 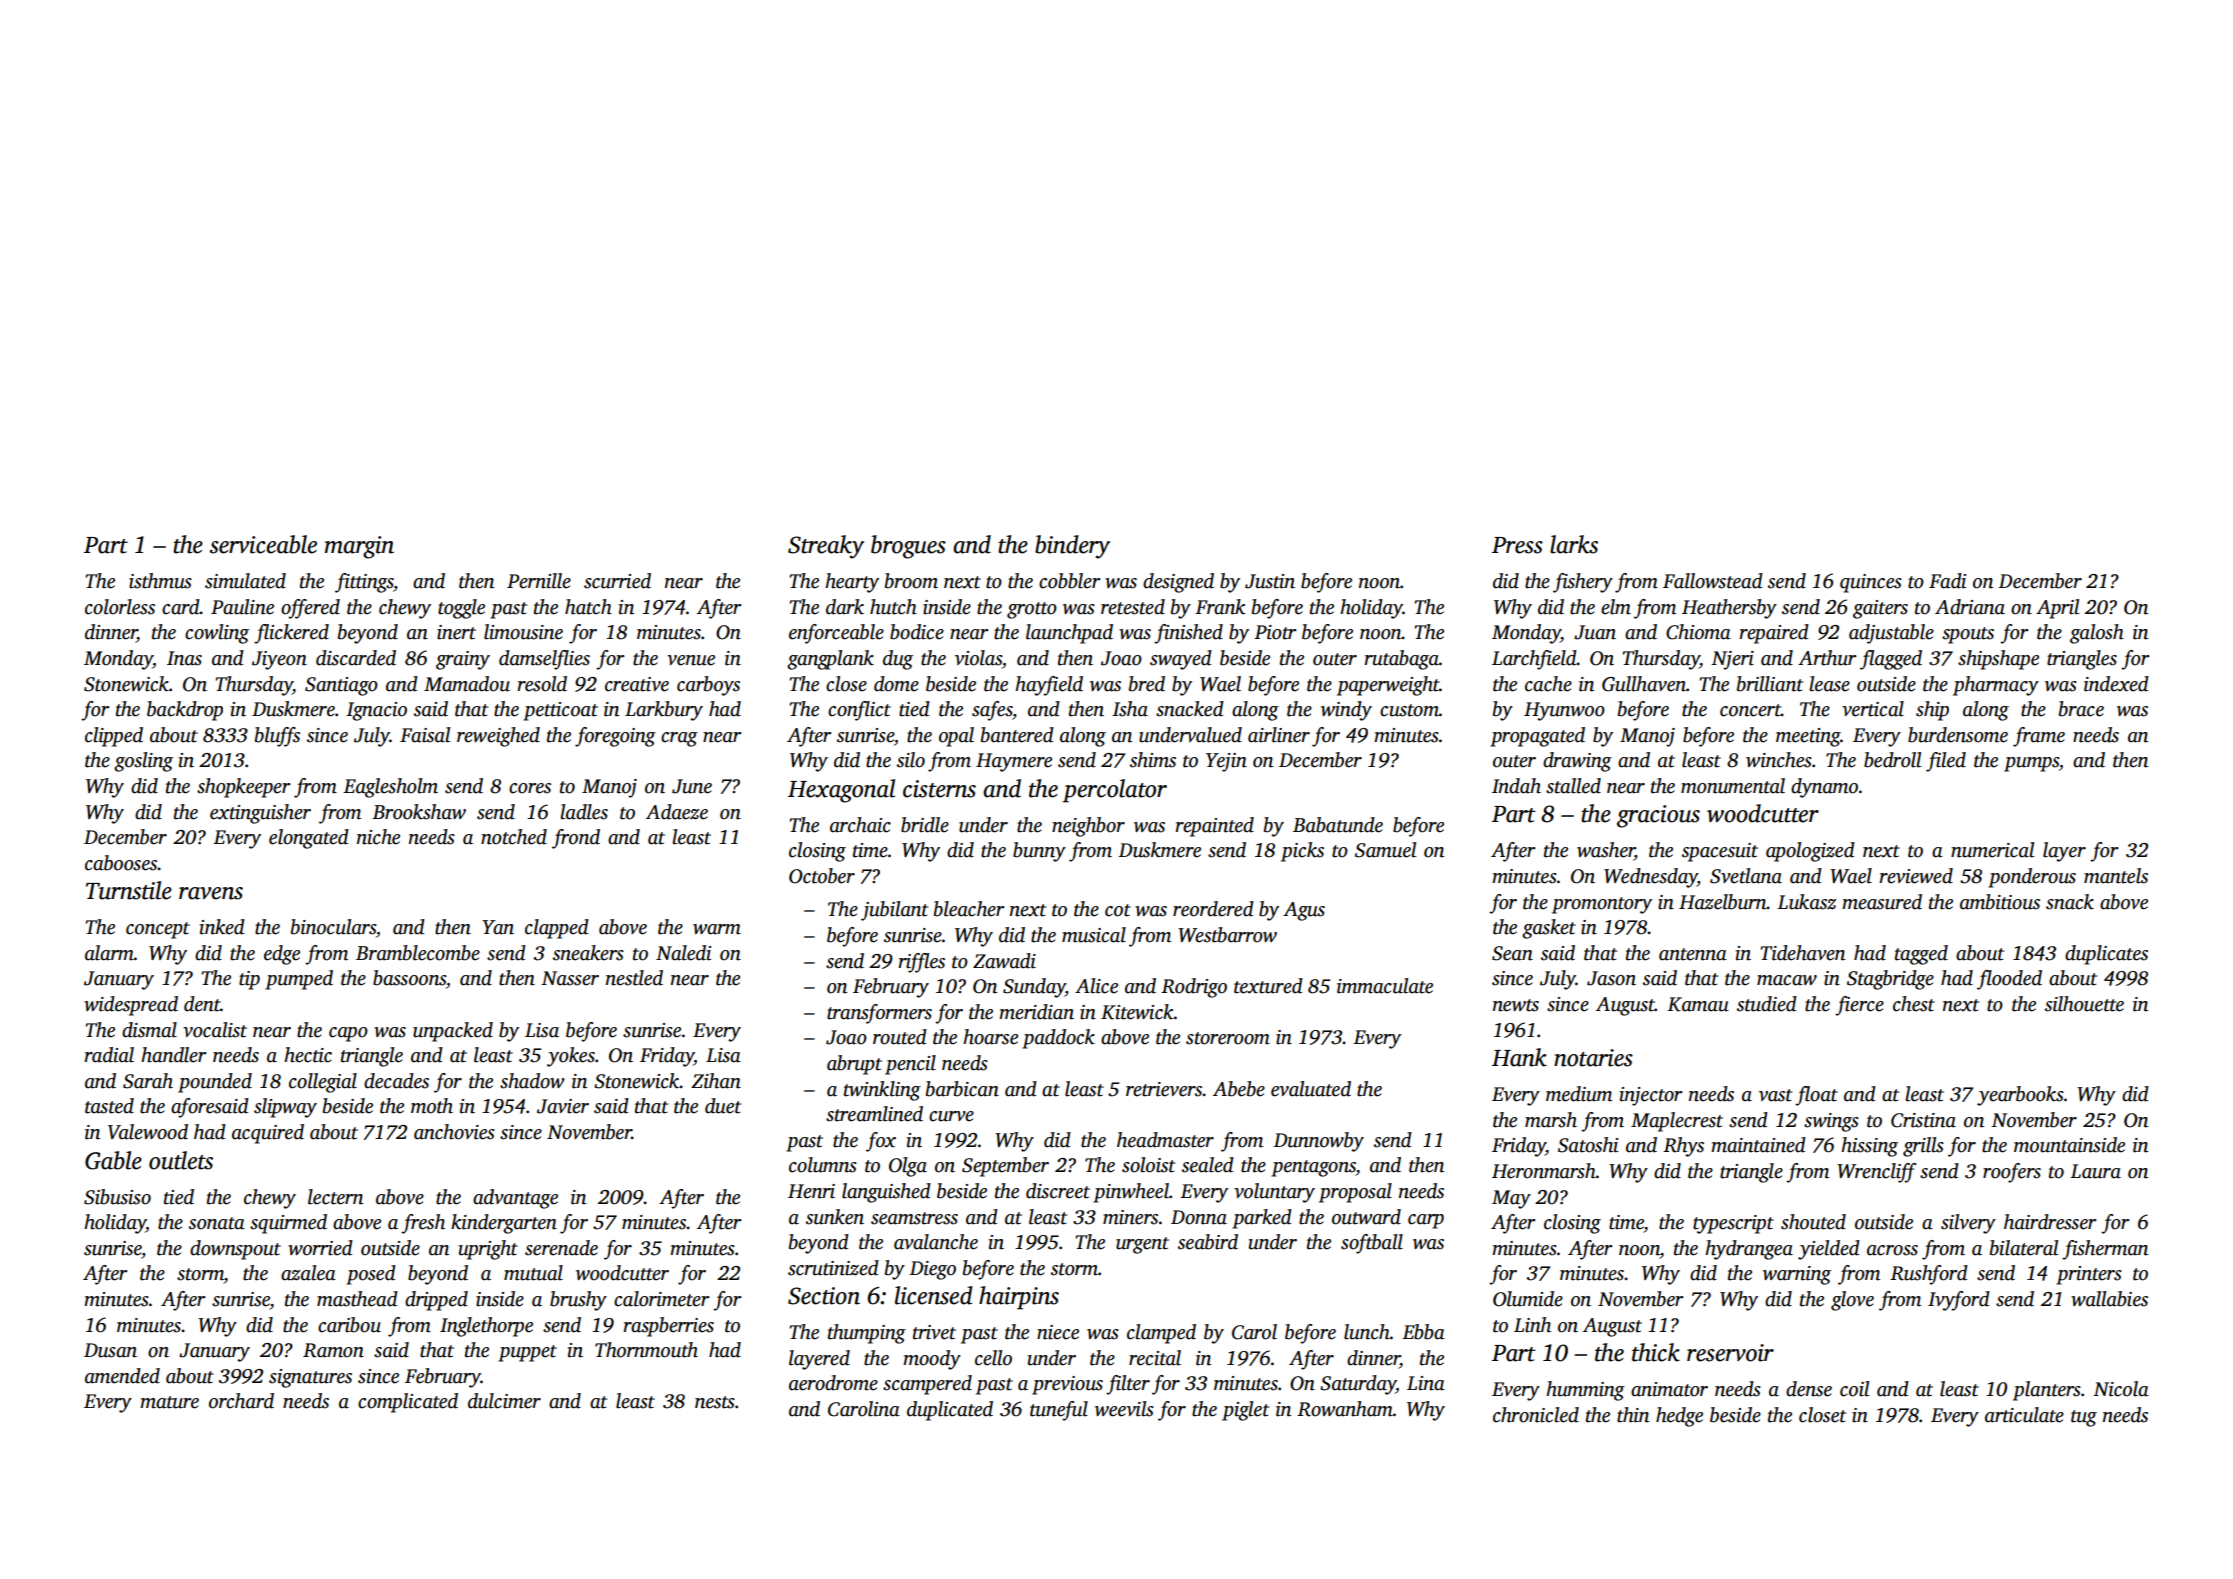 I want to click on dulcimer, so click(x=504, y=1401).
